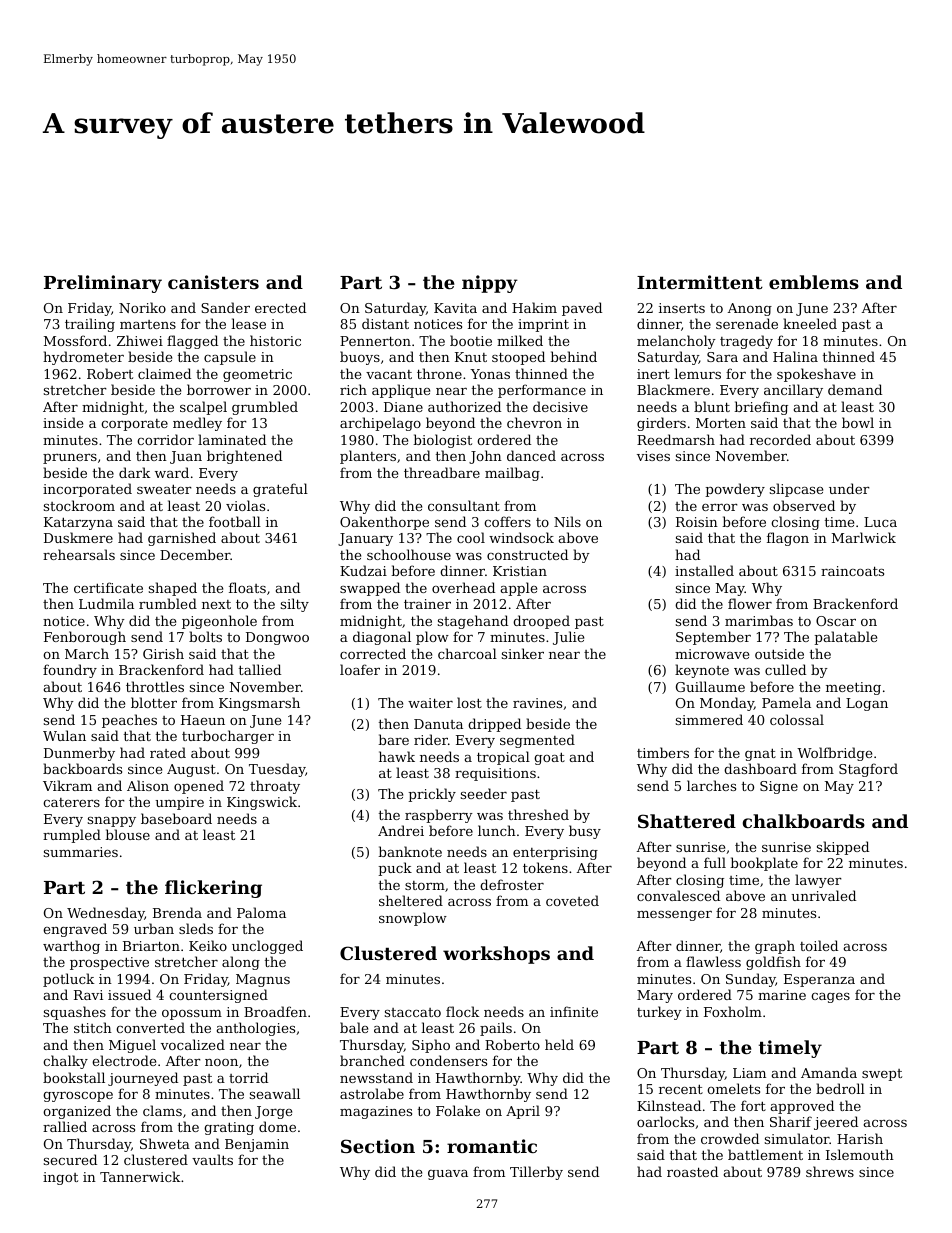 The height and width of the screenshot is (1233, 952). Describe the element at coordinates (880, 522) in the screenshot. I see `Luca` at that location.
